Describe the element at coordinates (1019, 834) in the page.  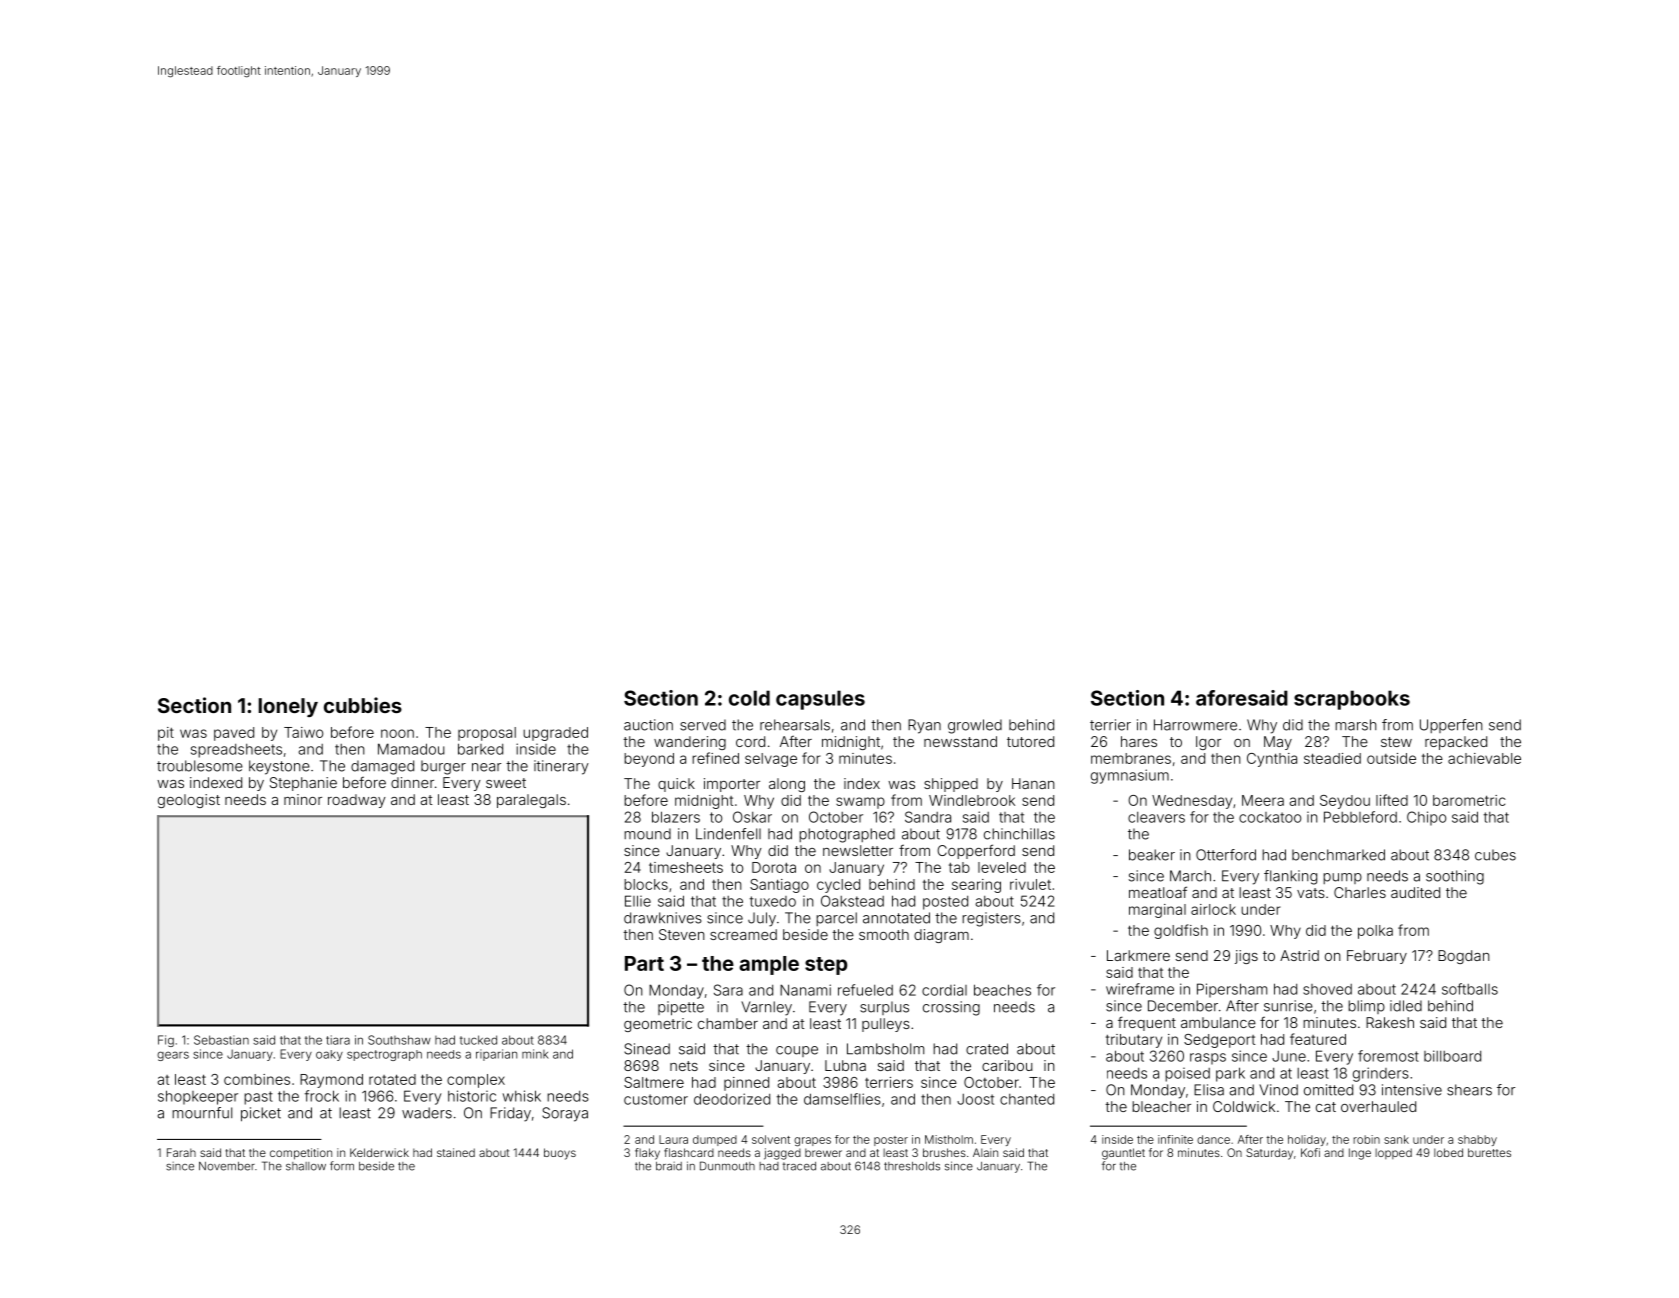
I see `chinchillas` at that location.
